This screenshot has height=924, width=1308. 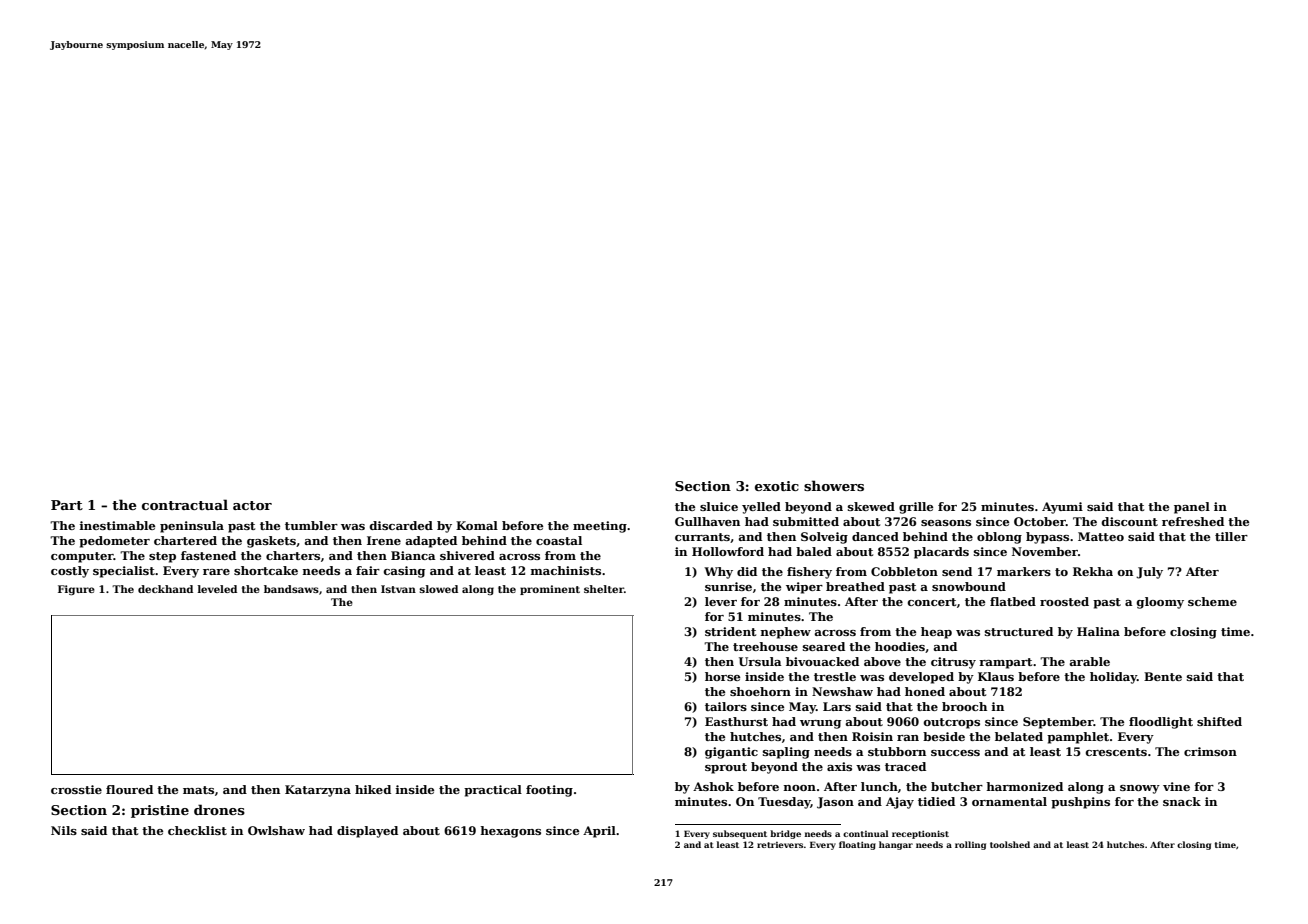 I want to click on pedometer, so click(x=114, y=542).
